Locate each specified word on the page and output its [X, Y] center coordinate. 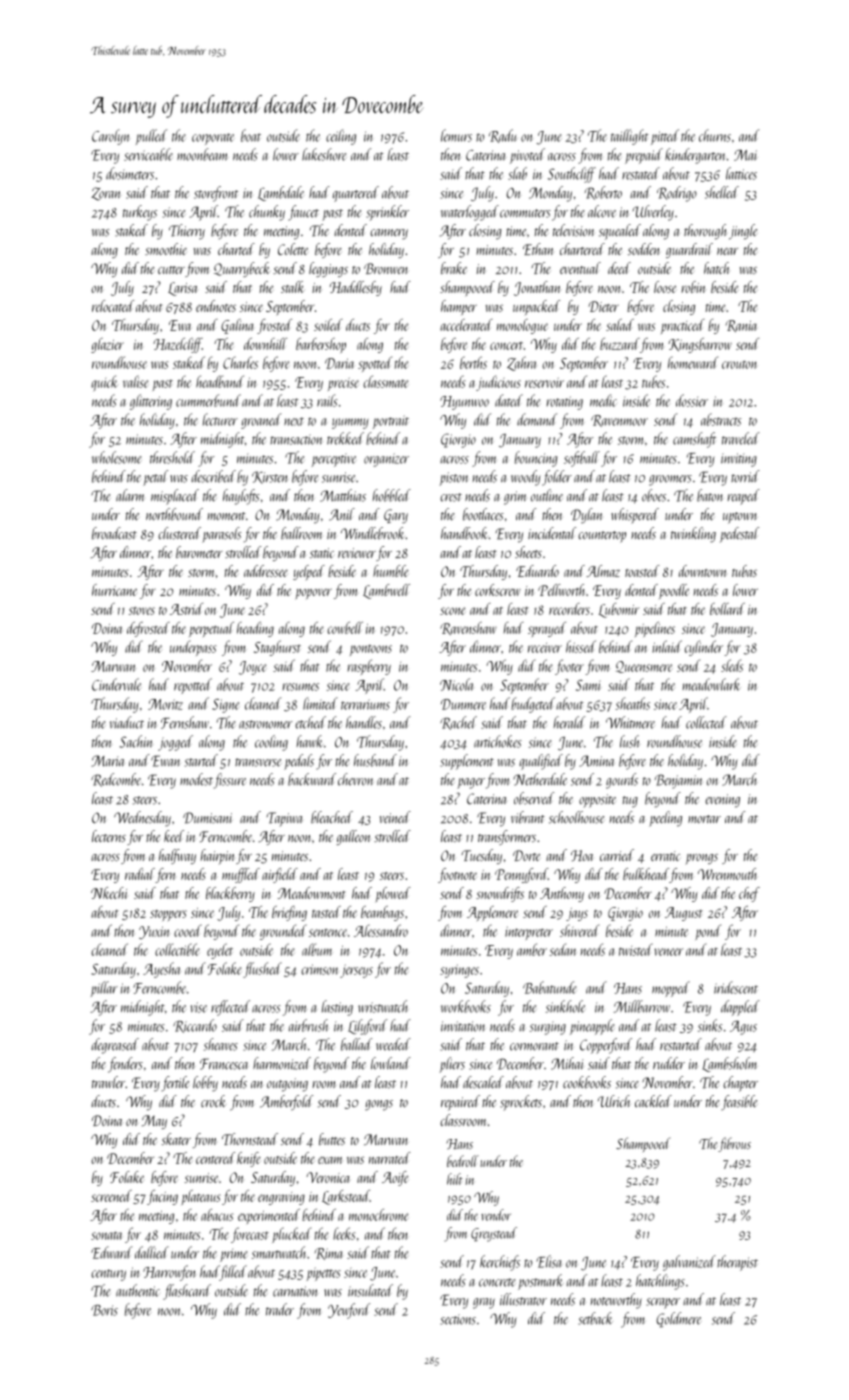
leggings [328, 269]
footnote [457, 875]
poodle [674, 591]
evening [722, 801]
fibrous [734, 1144]
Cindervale [116, 684]
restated [641, 173]
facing [162, 1197]
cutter [171, 270]
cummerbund [208, 400]
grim [515, 498]
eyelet [220, 951]
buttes [332, 1139]
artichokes [498, 741]
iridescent [736, 987]
